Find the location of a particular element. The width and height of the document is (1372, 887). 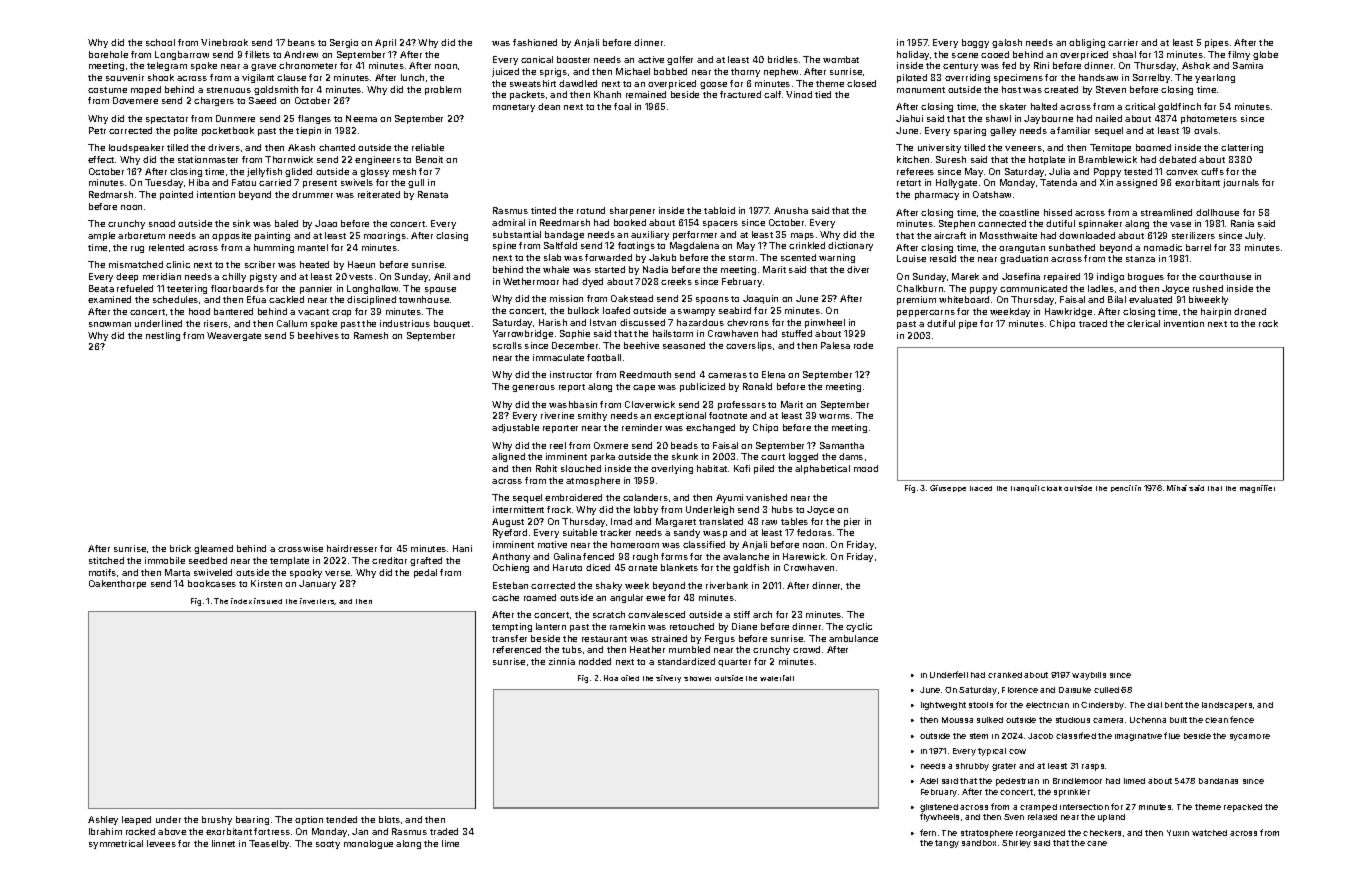

waybills is located at coordinates (1089, 676).
